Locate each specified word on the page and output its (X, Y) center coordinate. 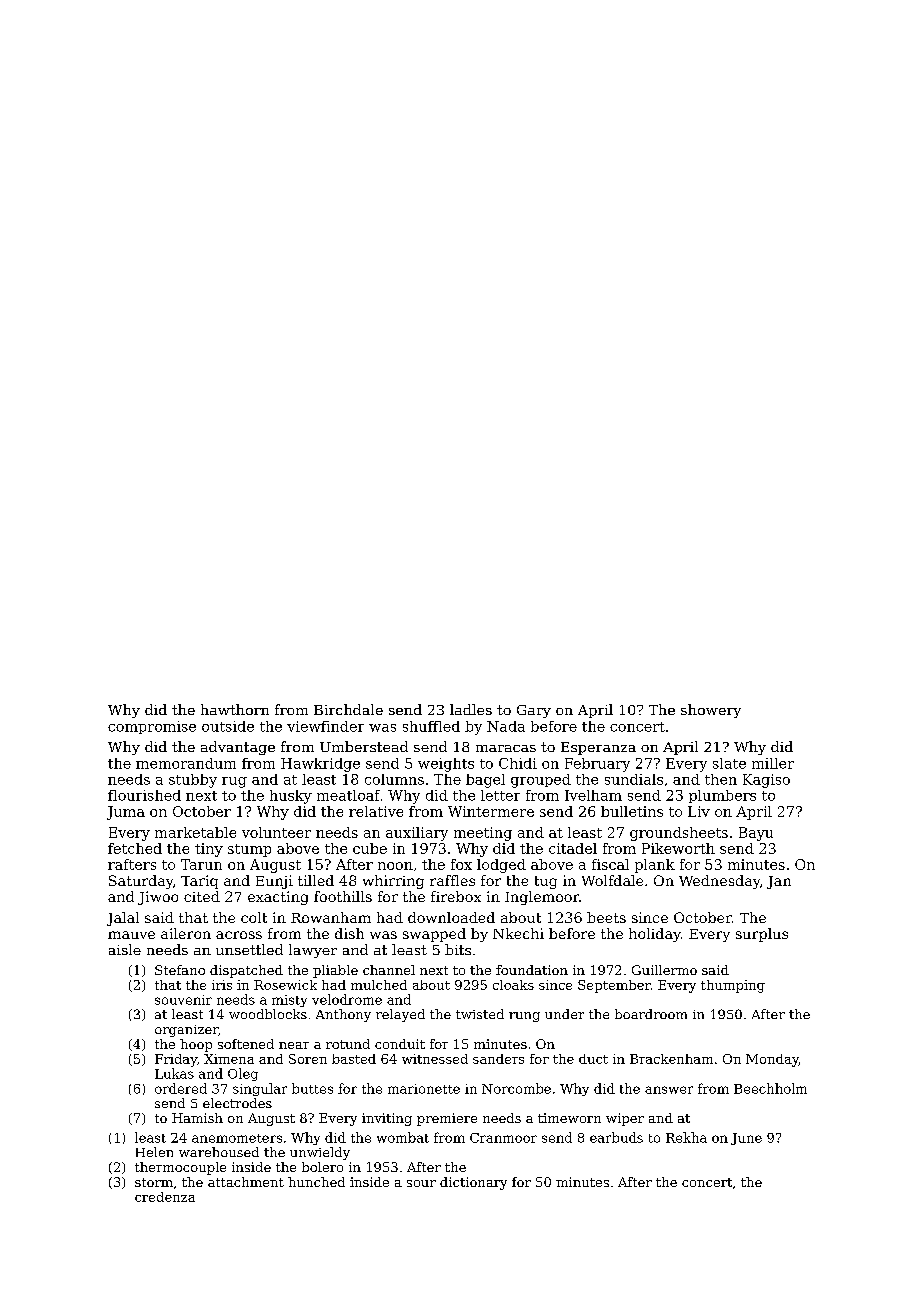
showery (711, 711)
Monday (772, 1060)
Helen (154, 1152)
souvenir (183, 1000)
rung (524, 1017)
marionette (424, 1089)
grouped (541, 781)
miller (773, 763)
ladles (471, 709)
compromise (152, 727)
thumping (733, 986)
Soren (308, 1059)
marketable (195, 832)
